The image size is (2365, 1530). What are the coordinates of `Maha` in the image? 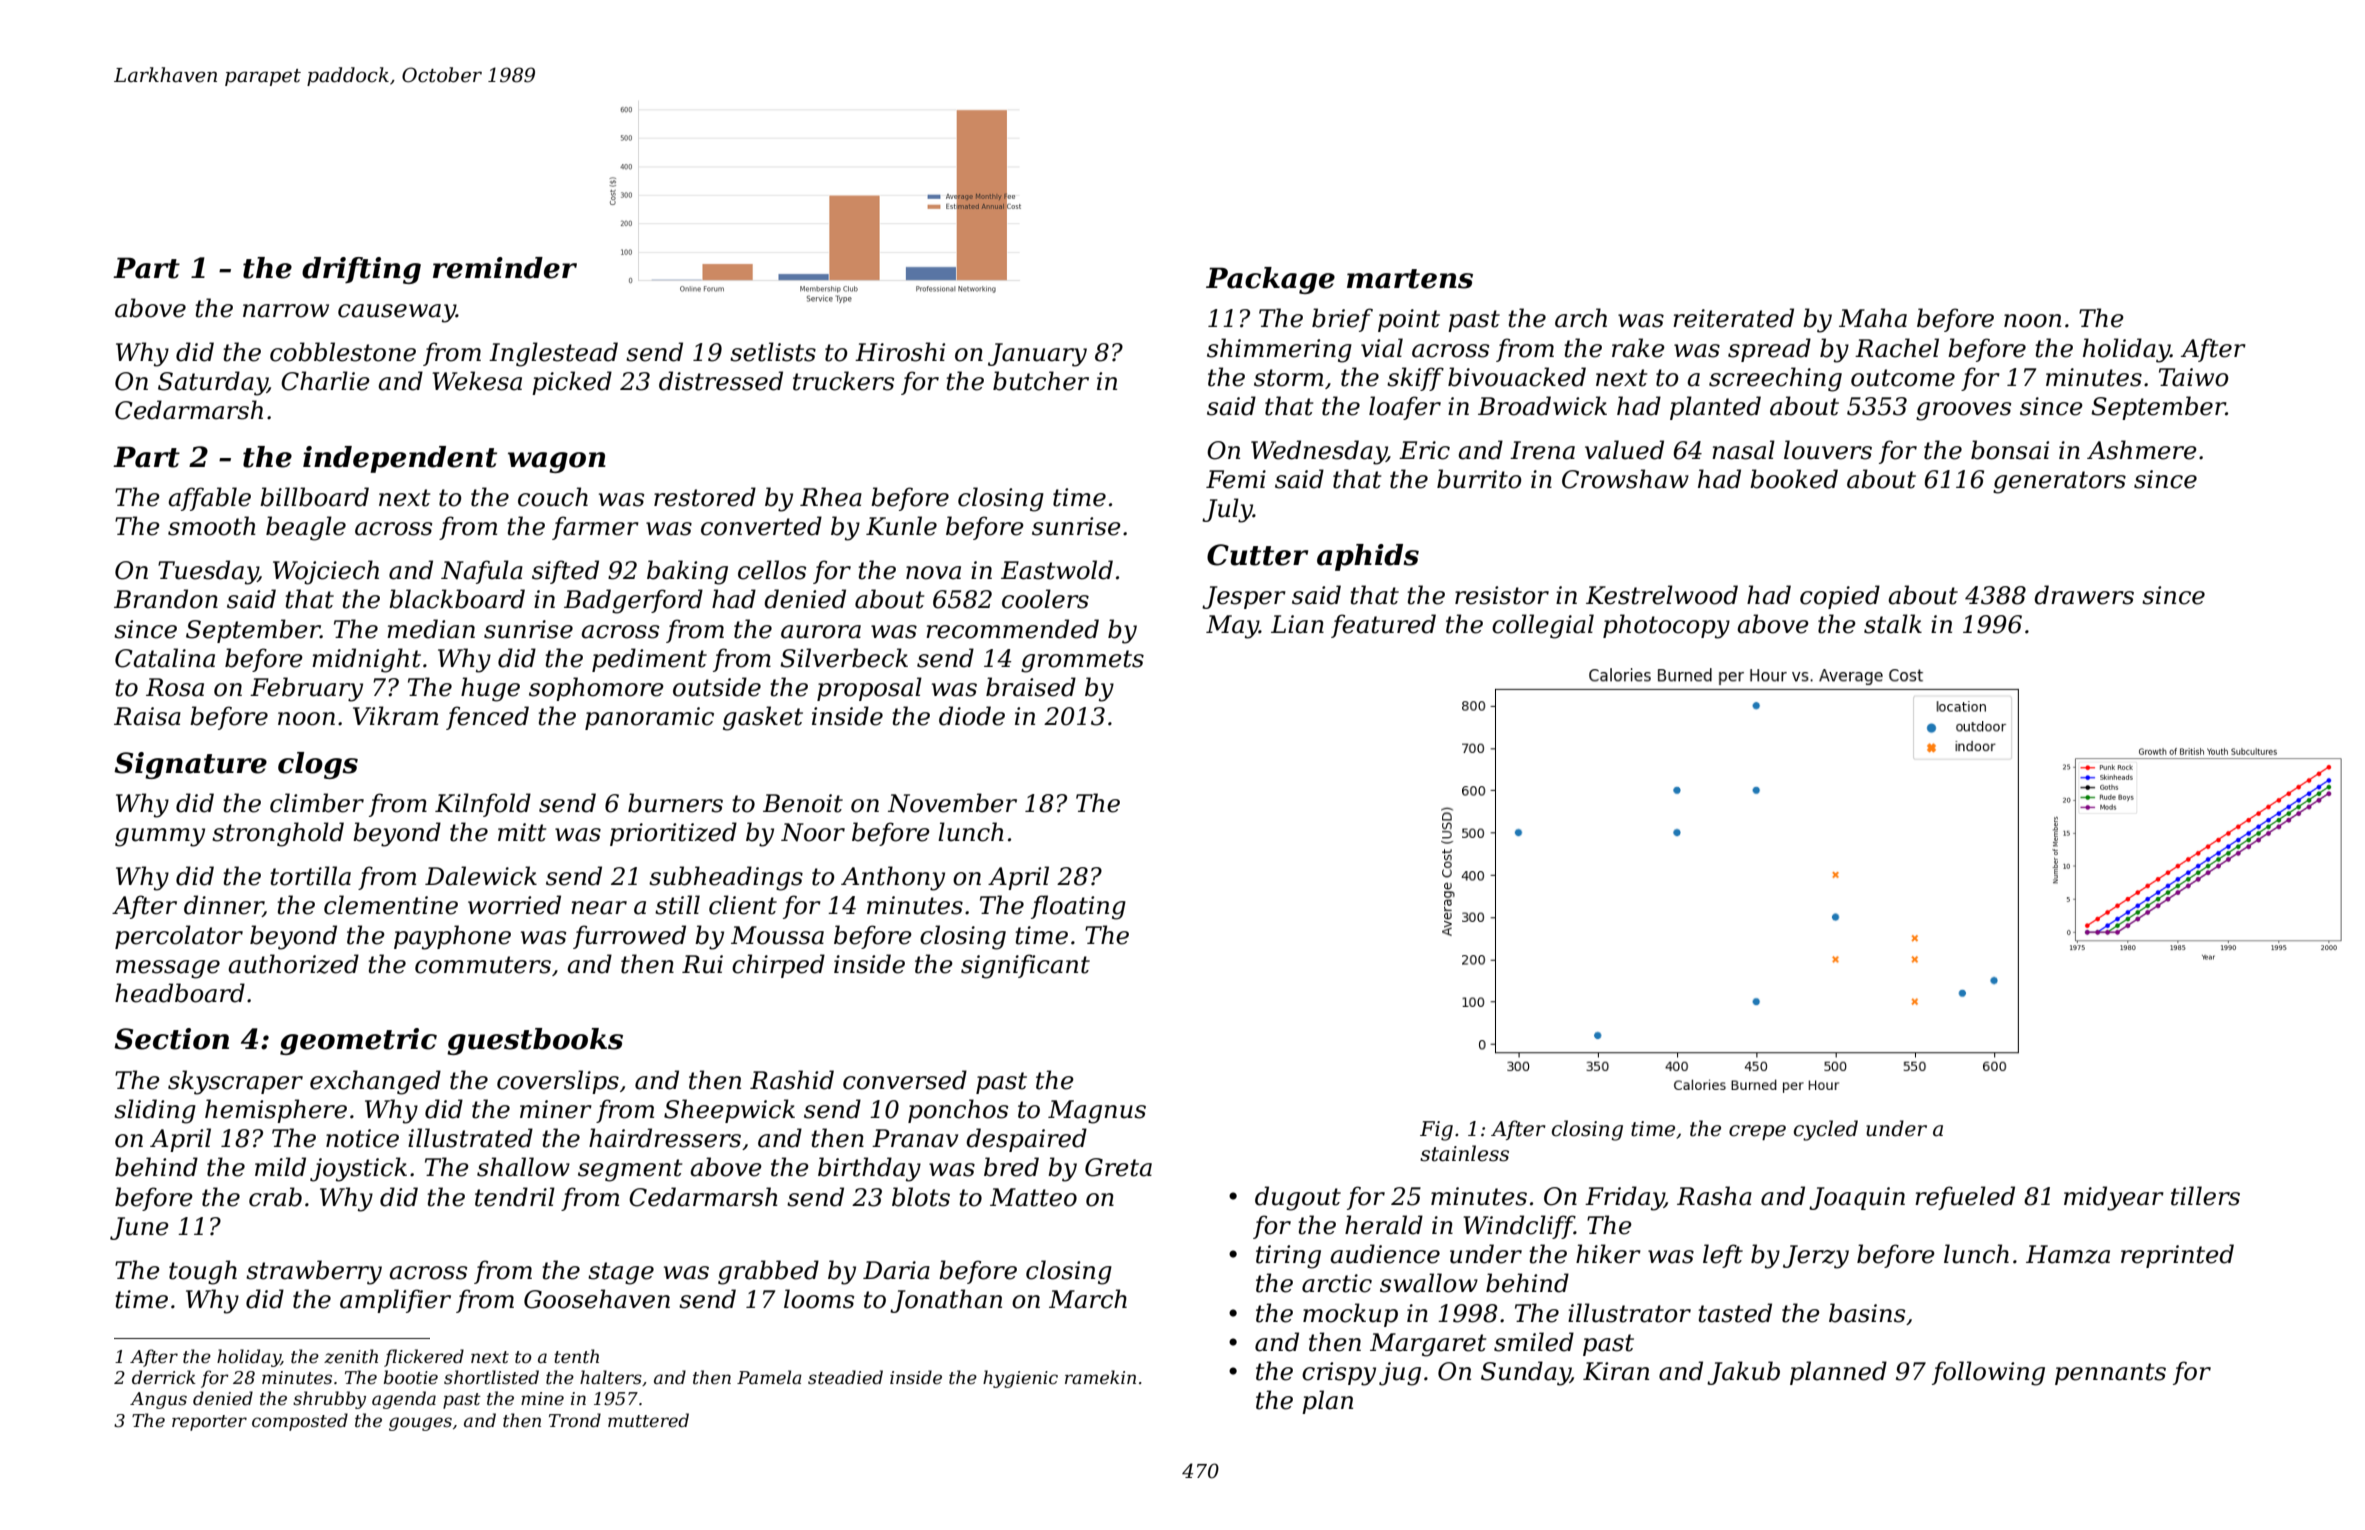 It's located at (1873, 318).
